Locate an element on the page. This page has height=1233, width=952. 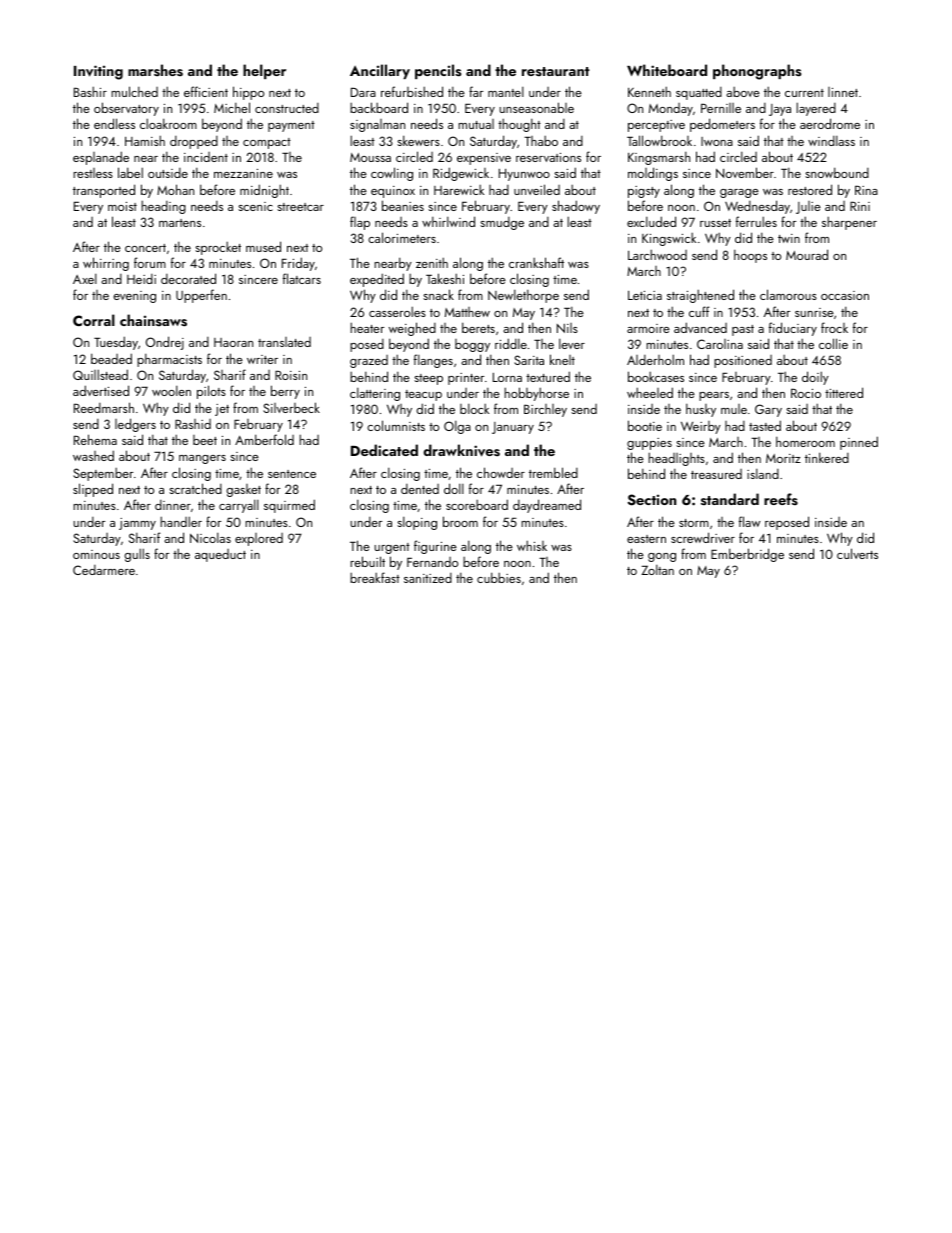
Wednesday is located at coordinates (757, 207).
